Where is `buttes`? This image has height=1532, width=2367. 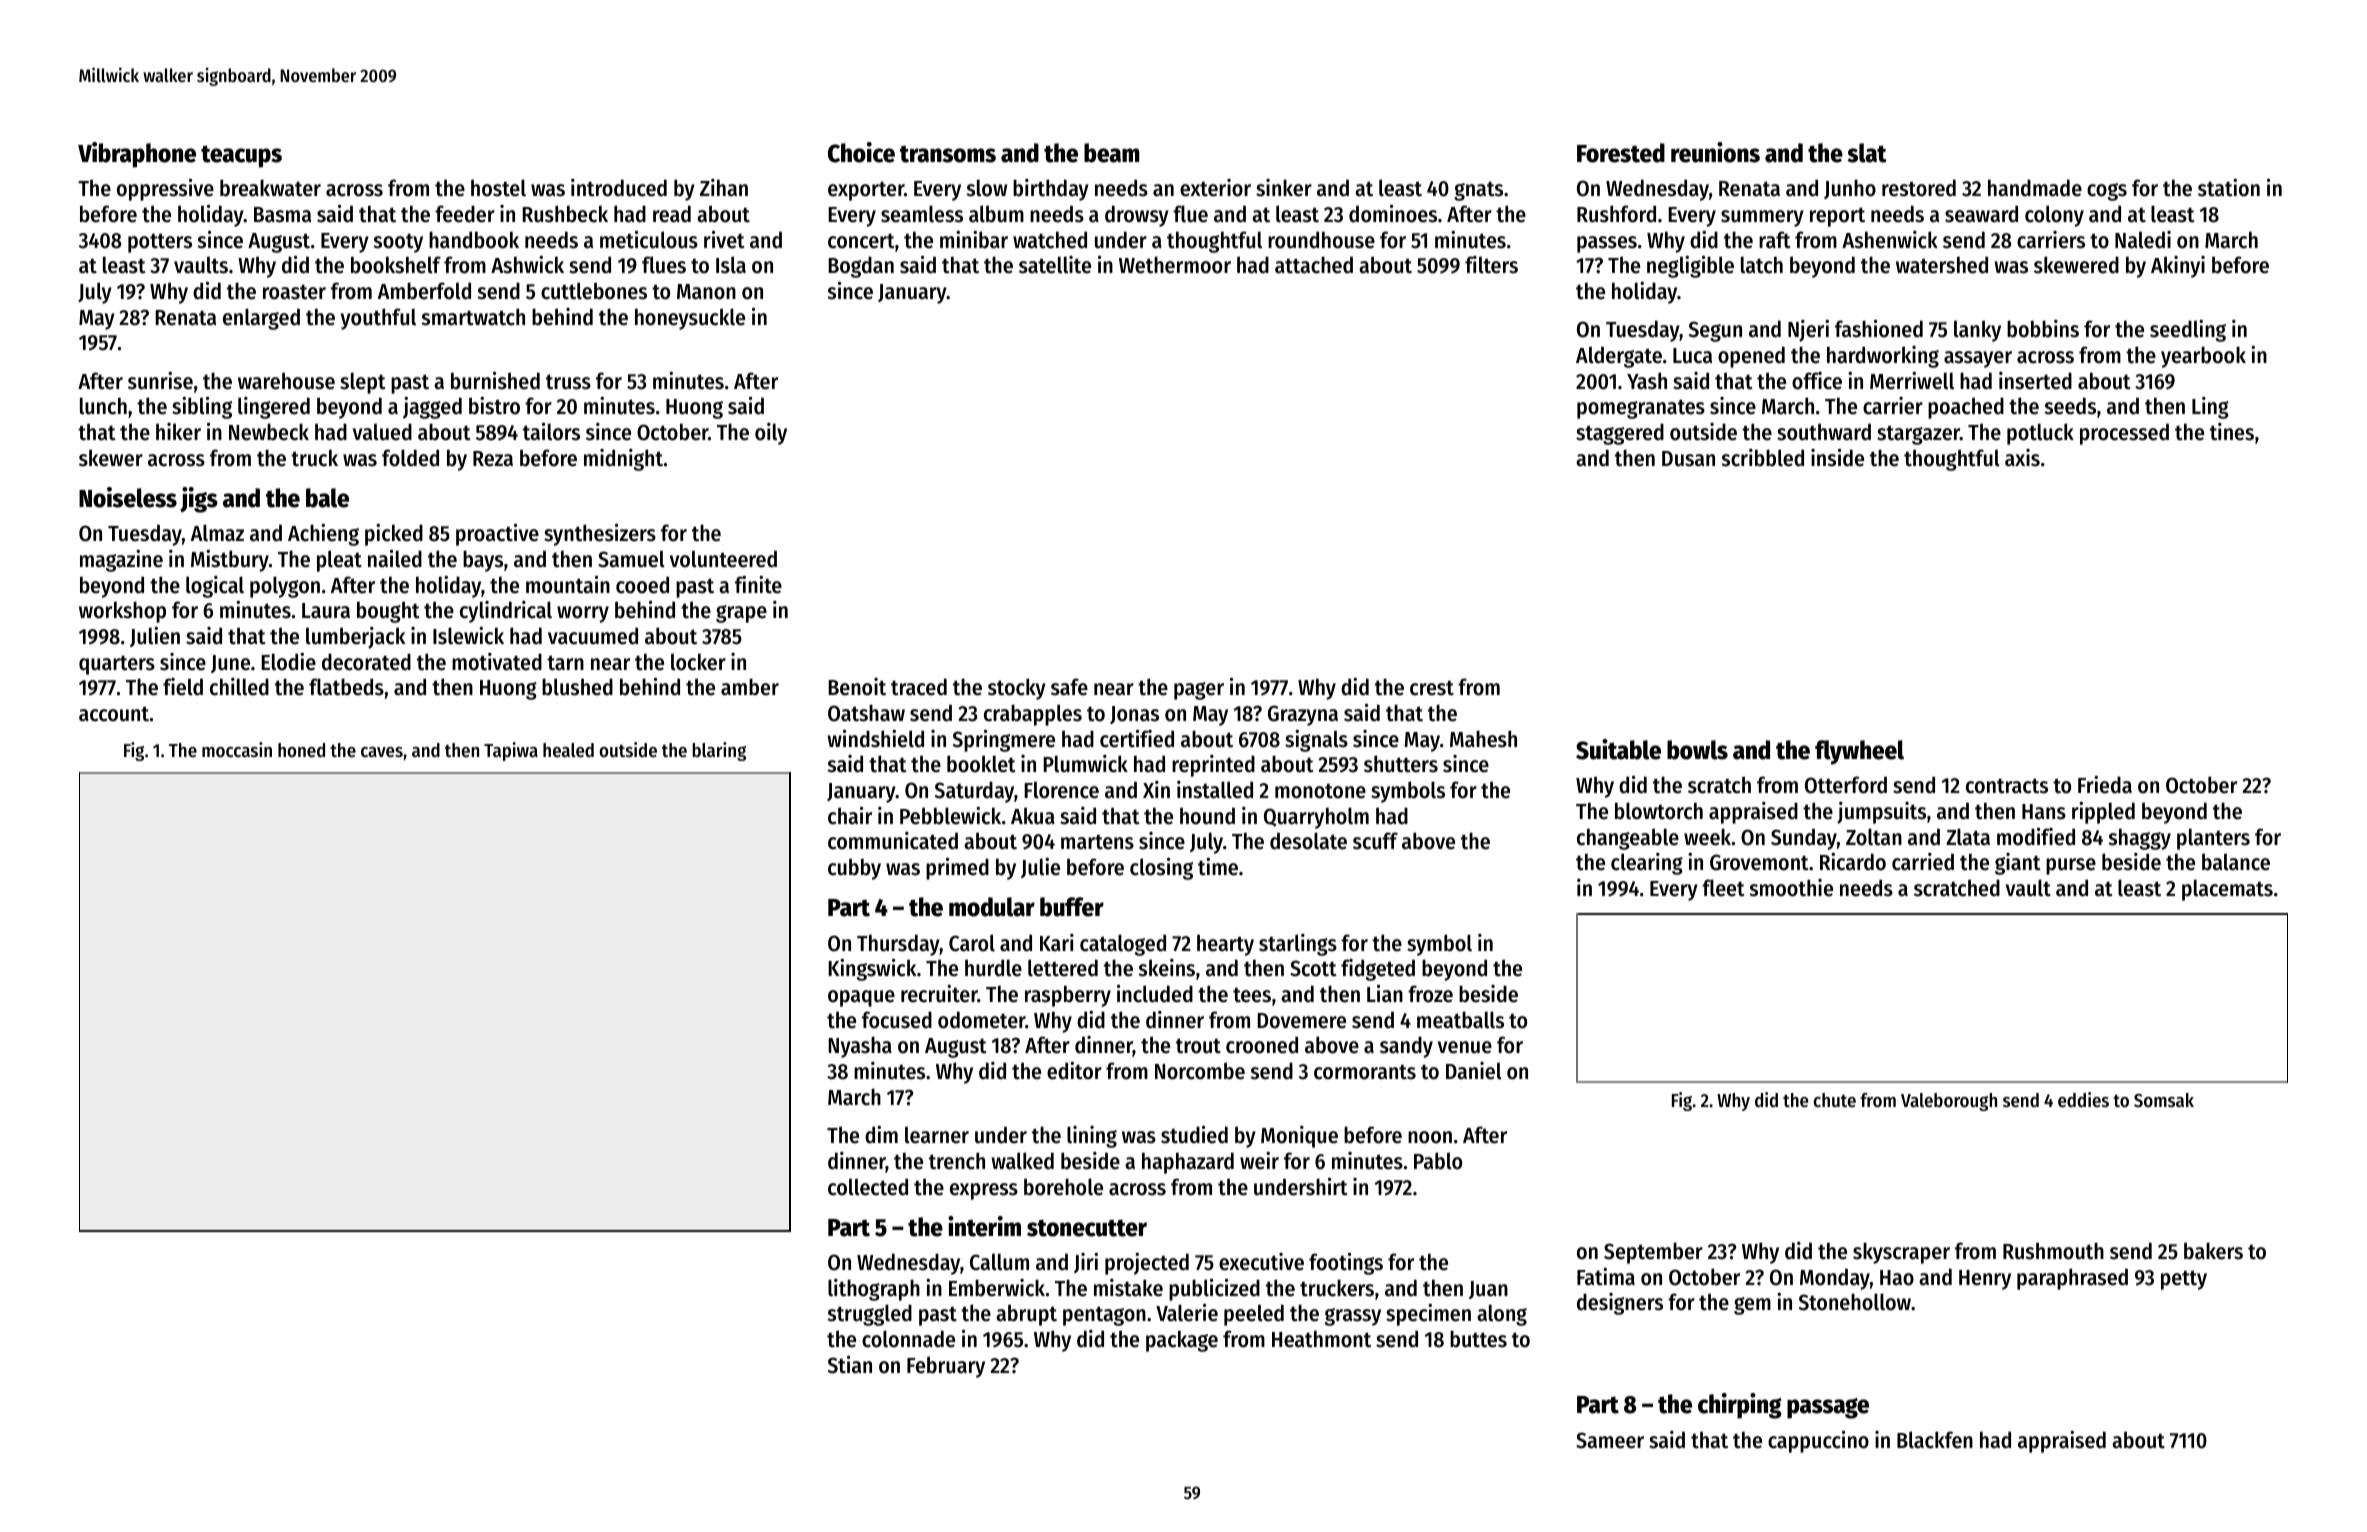
buttes is located at coordinates (1478, 1339).
